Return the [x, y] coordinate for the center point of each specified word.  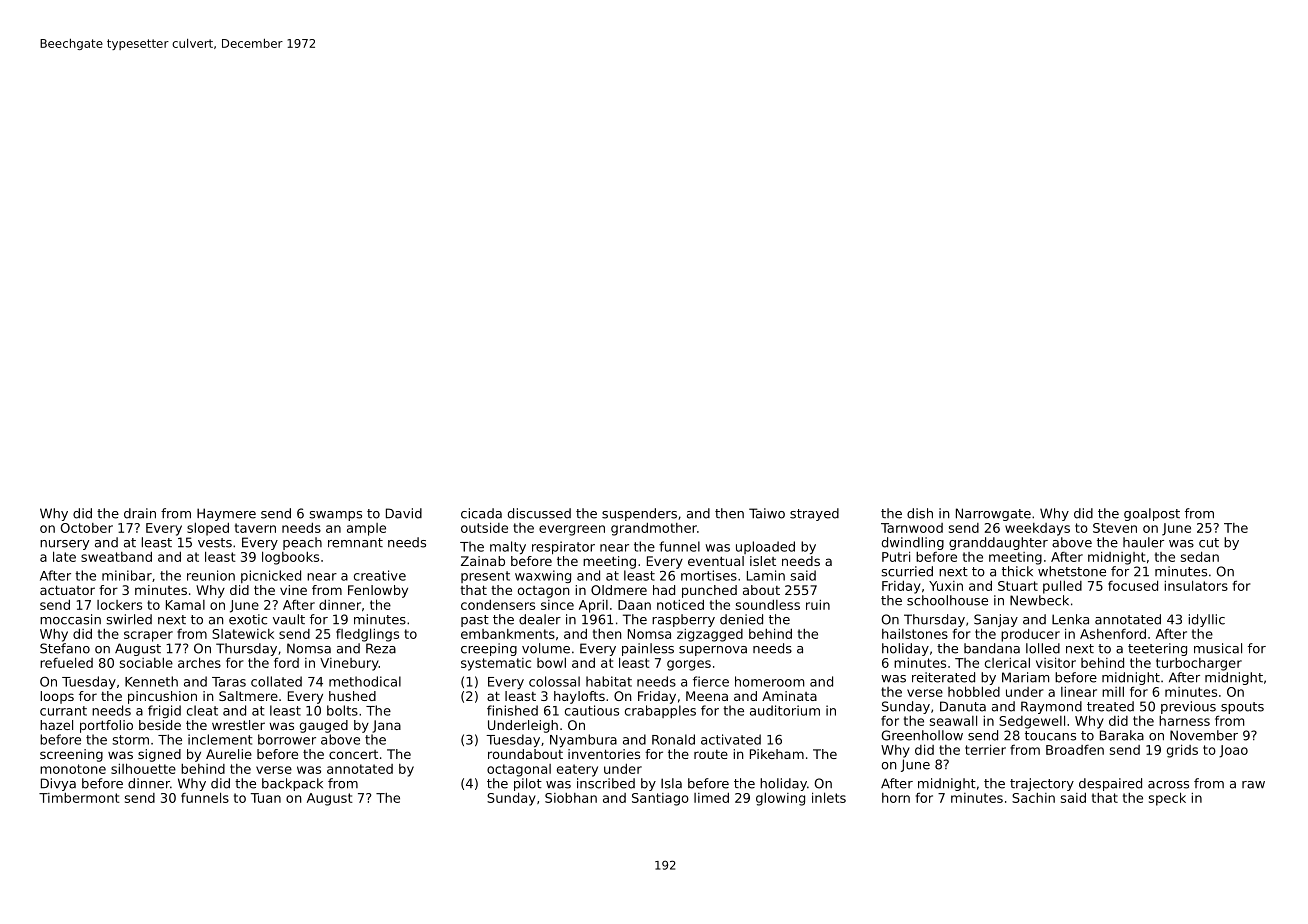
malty [508, 547]
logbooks [290, 558]
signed [159, 755]
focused [1133, 585]
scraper [148, 636]
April [593, 606]
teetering [1157, 649]
